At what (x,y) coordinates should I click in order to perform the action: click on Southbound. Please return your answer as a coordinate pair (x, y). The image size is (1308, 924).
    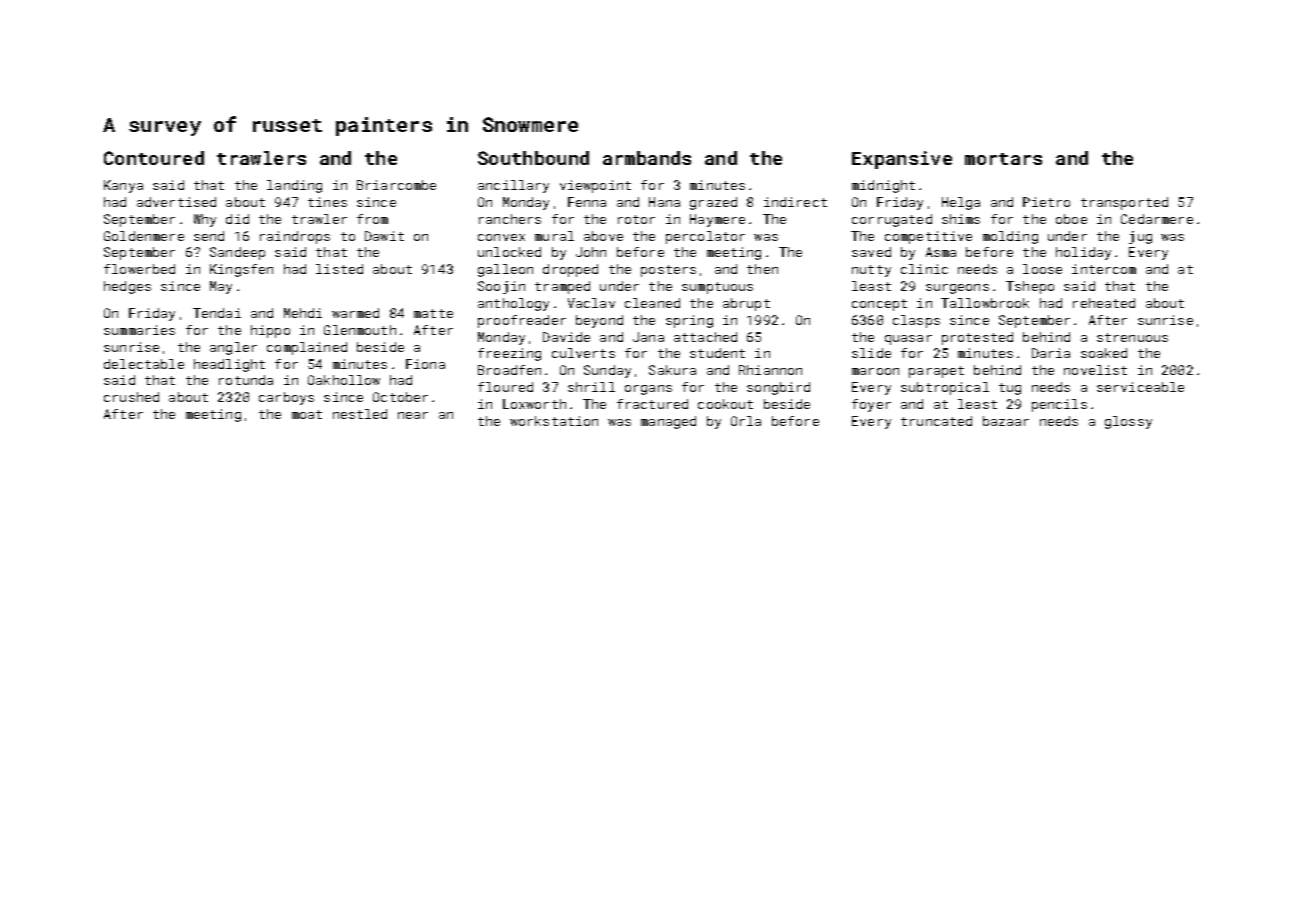
    Looking at the image, I should click on (533, 158).
